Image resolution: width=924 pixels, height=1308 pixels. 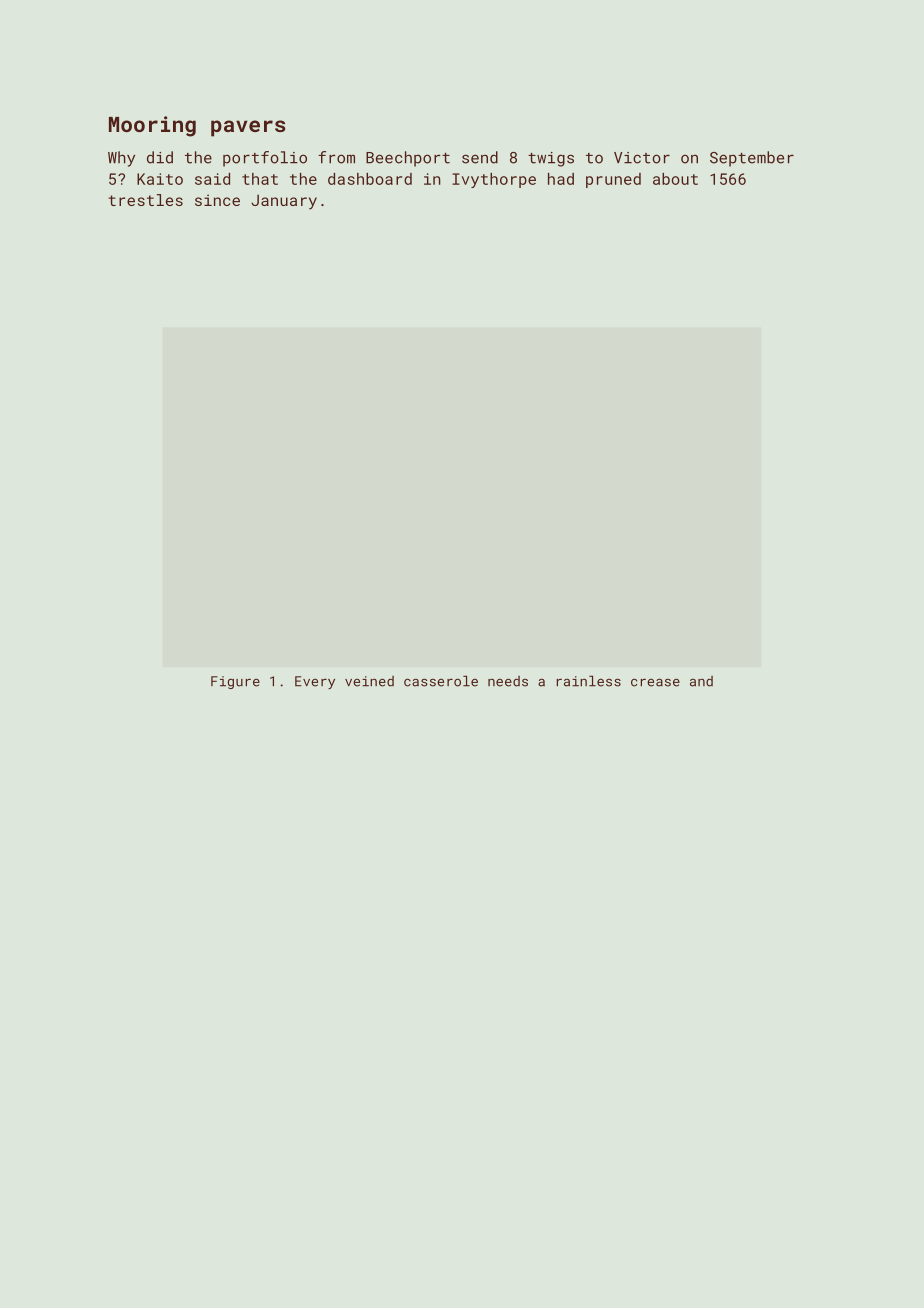 What do you see at coordinates (160, 157) in the screenshot?
I see `did` at bounding box center [160, 157].
